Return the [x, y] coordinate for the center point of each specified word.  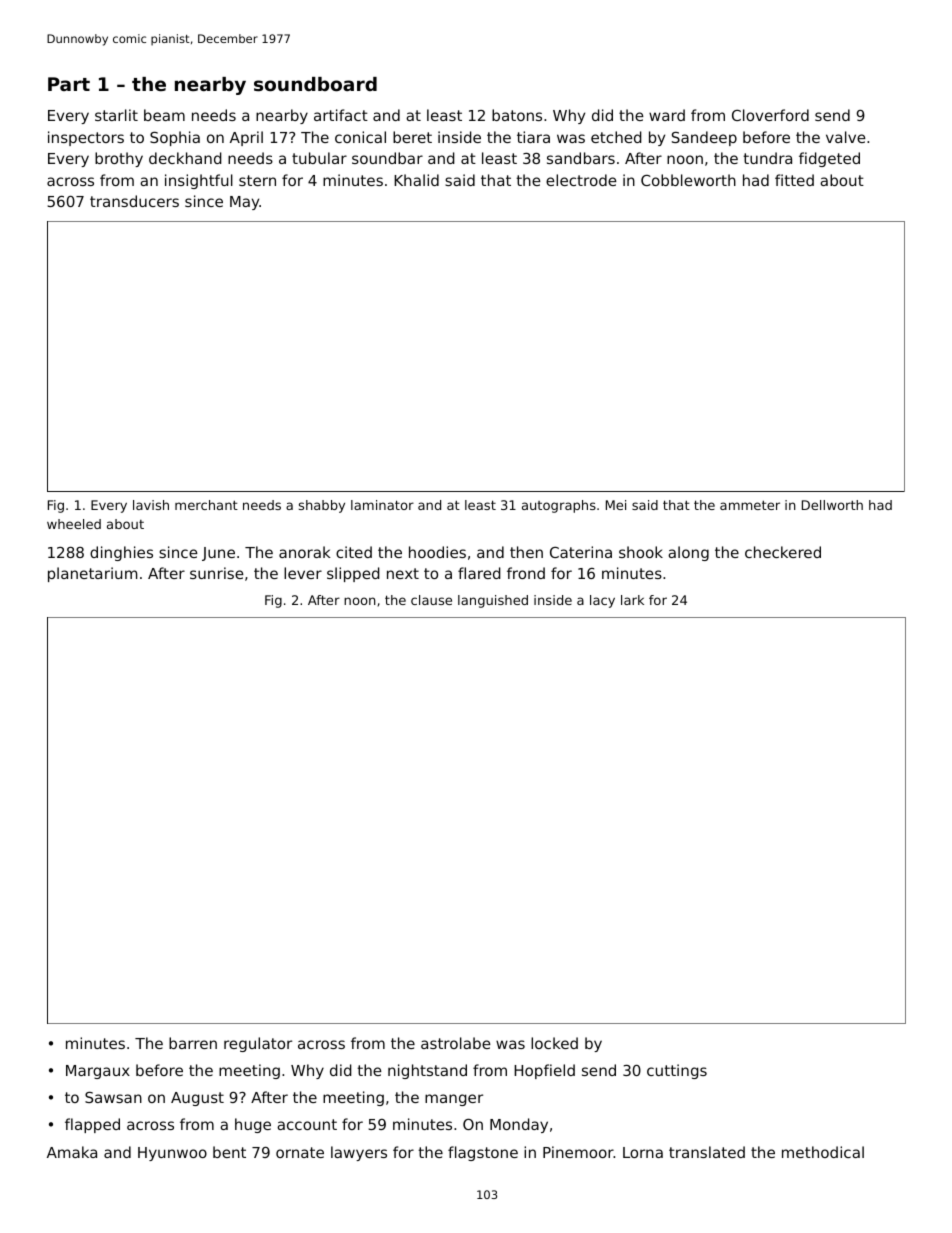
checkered [783, 552]
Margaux [98, 1072]
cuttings [677, 1071]
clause [431, 600]
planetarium [92, 574]
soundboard [315, 84]
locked [554, 1043]
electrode [581, 180]
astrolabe [456, 1043]
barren [193, 1043]
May [245, 203]
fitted [794, 180]
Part [69, 84]
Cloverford [770, 115]
